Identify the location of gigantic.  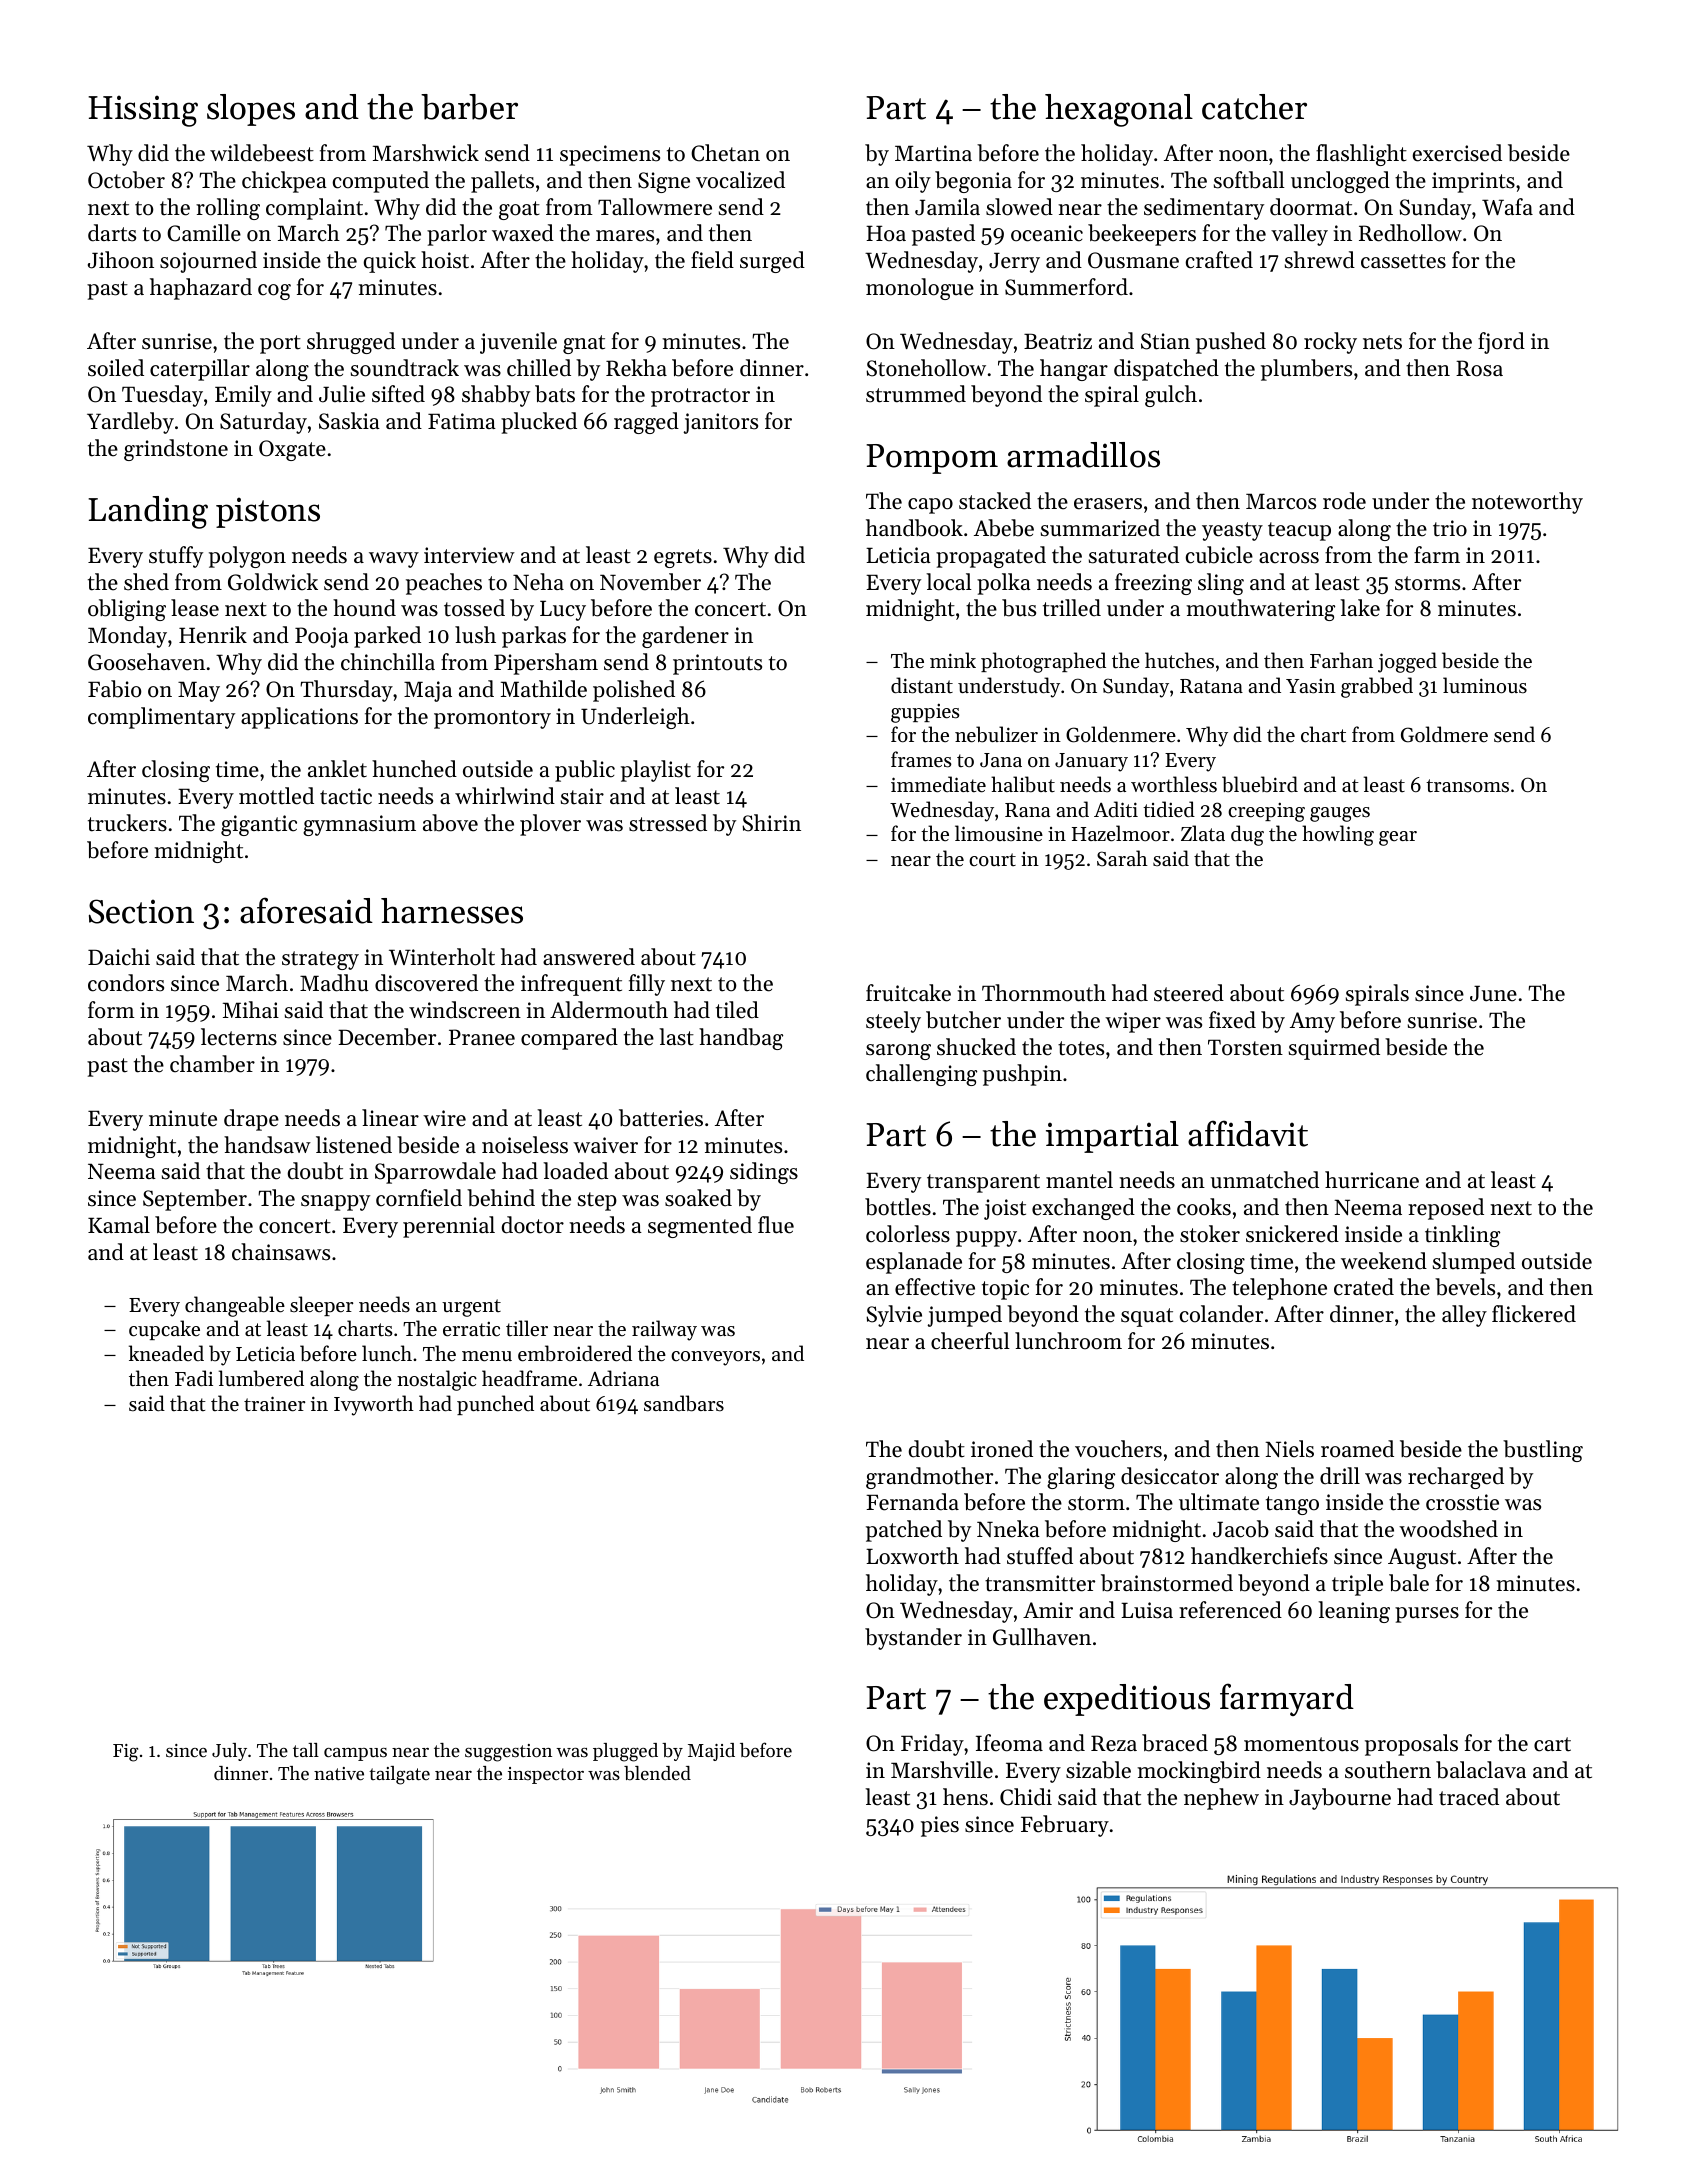
(259, 825).
